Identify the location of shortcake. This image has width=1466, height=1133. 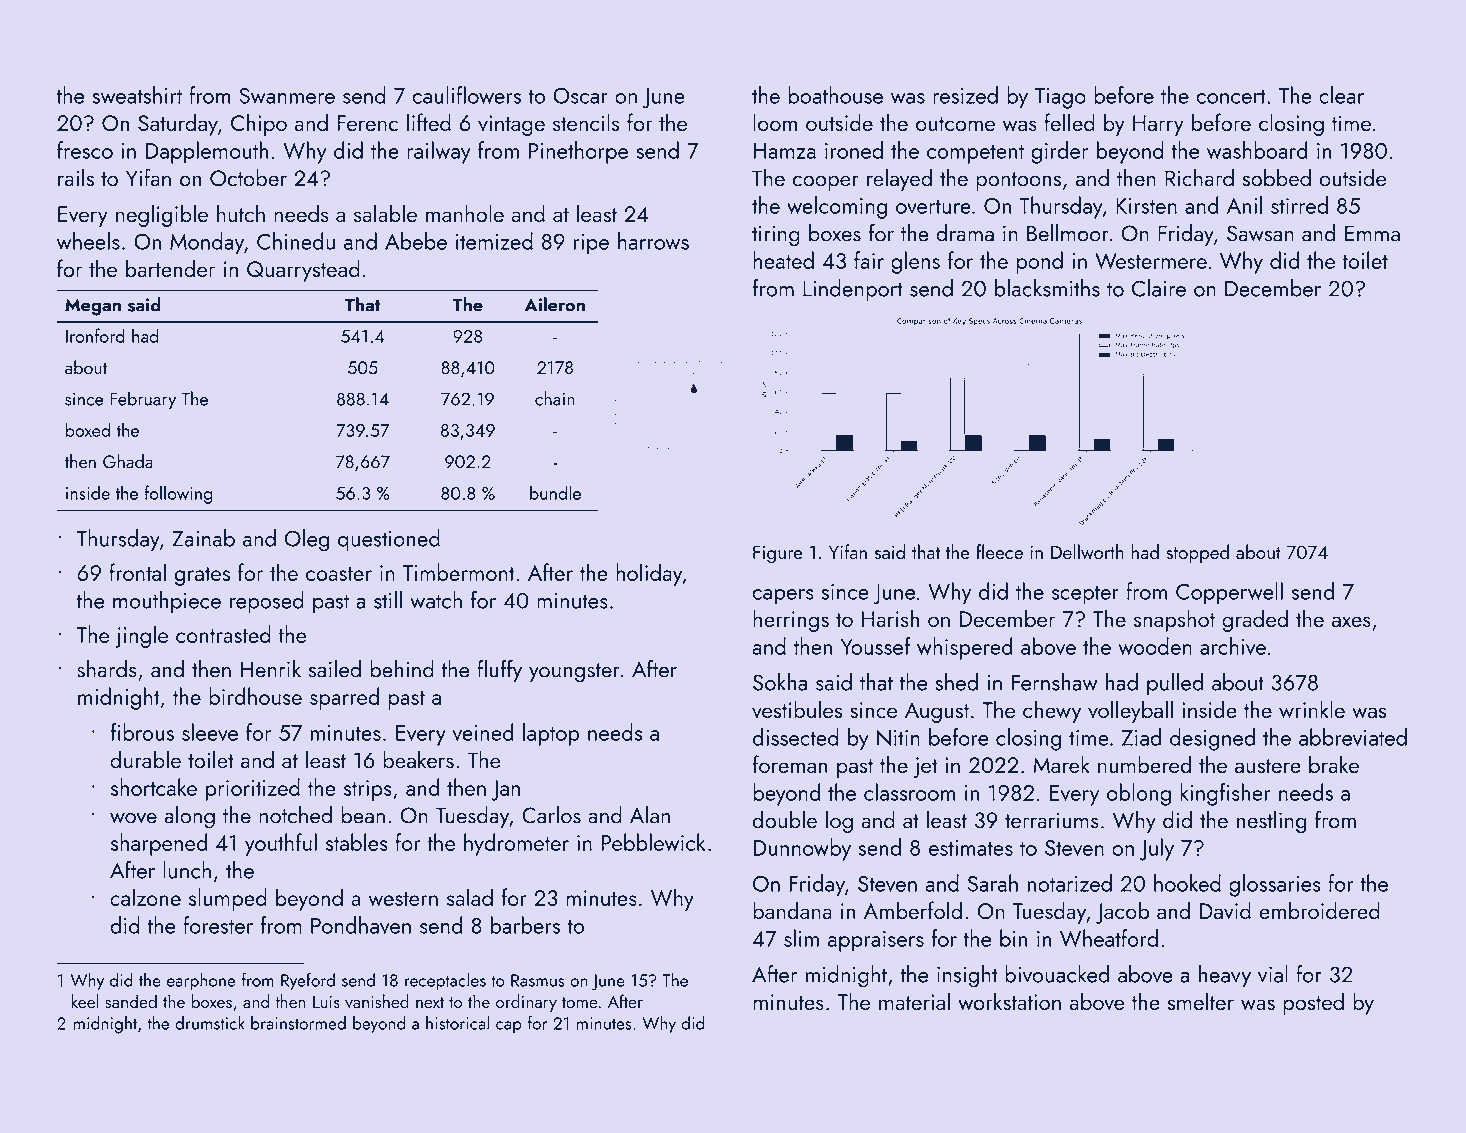
(154, 787).
